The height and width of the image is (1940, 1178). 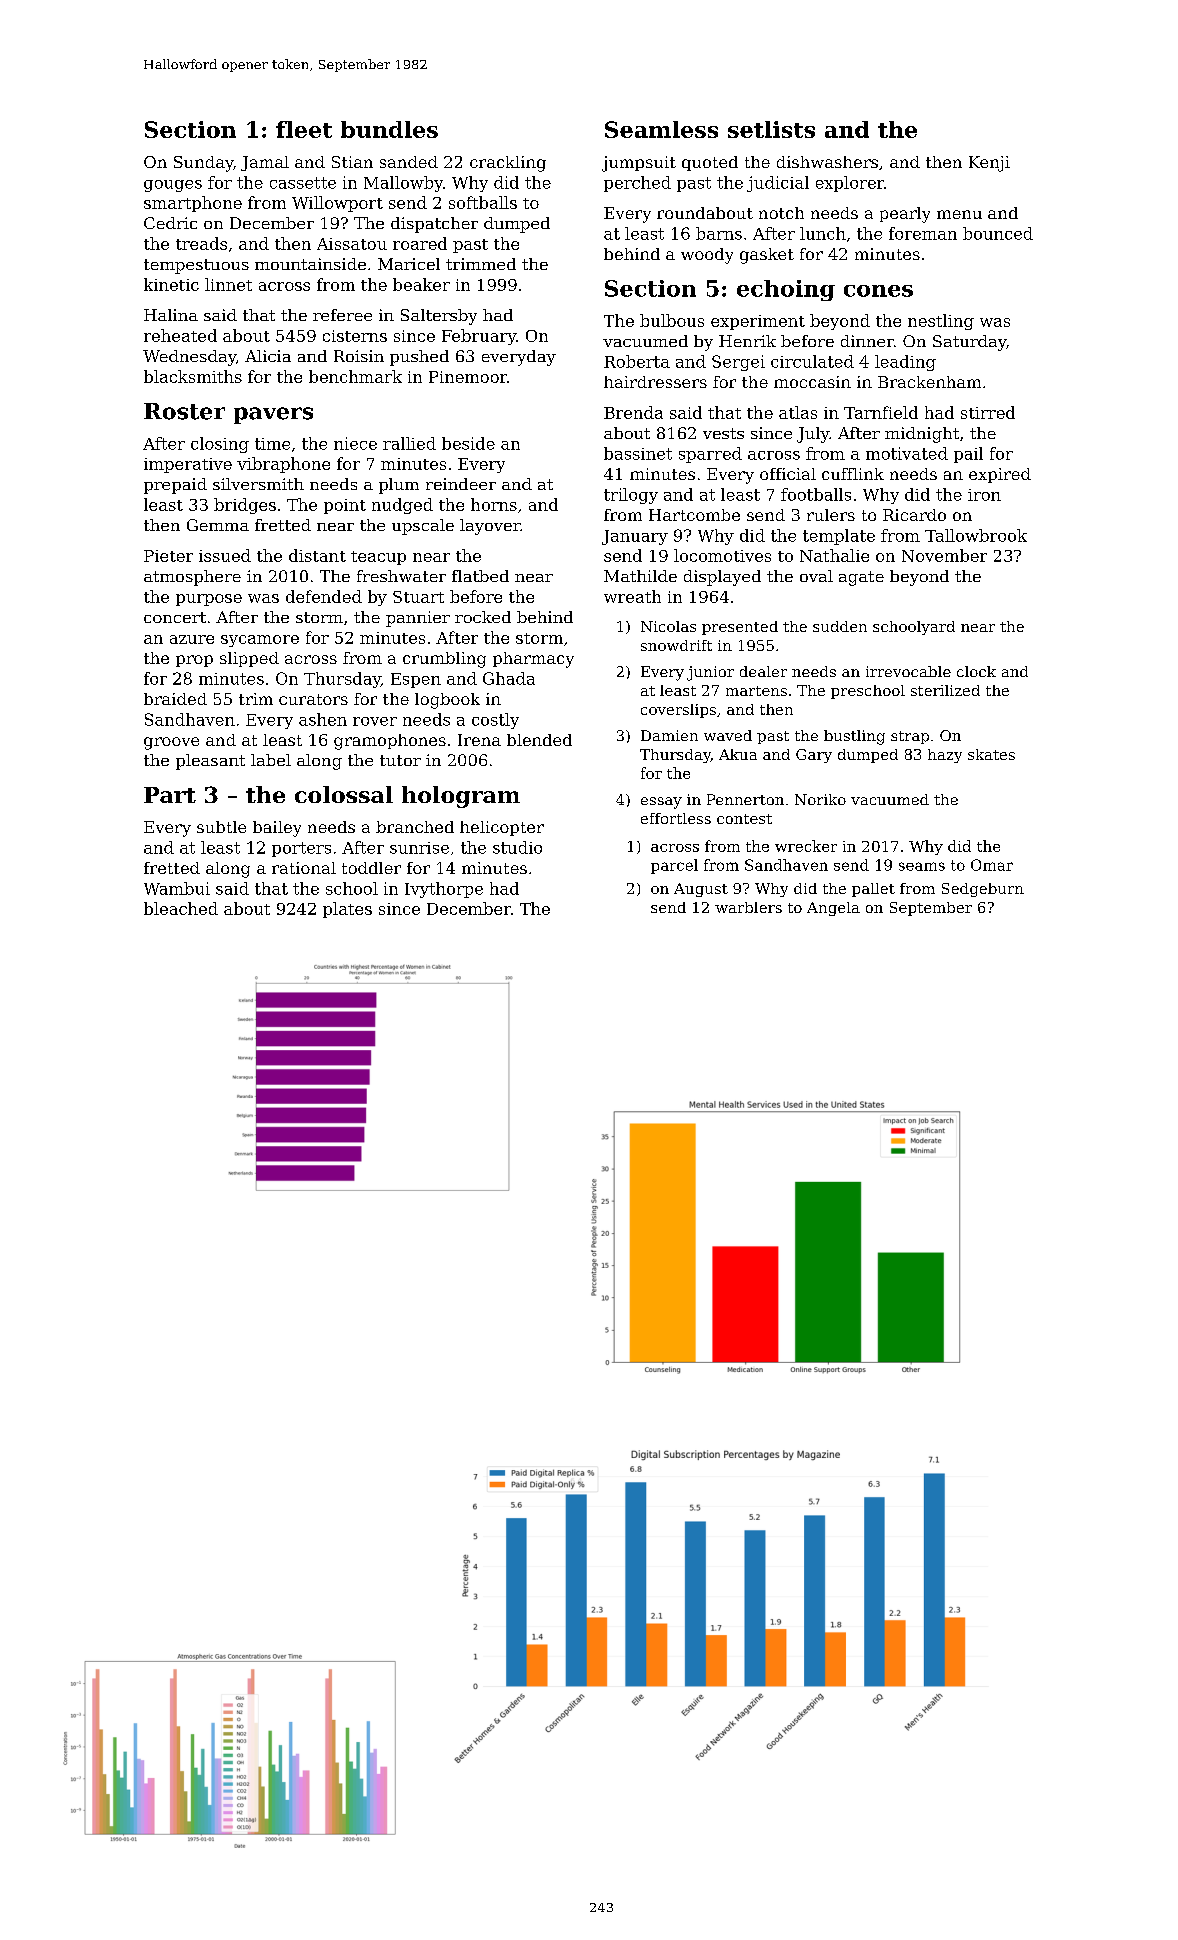 I want to click on beside, so click(x=468, y=443).
